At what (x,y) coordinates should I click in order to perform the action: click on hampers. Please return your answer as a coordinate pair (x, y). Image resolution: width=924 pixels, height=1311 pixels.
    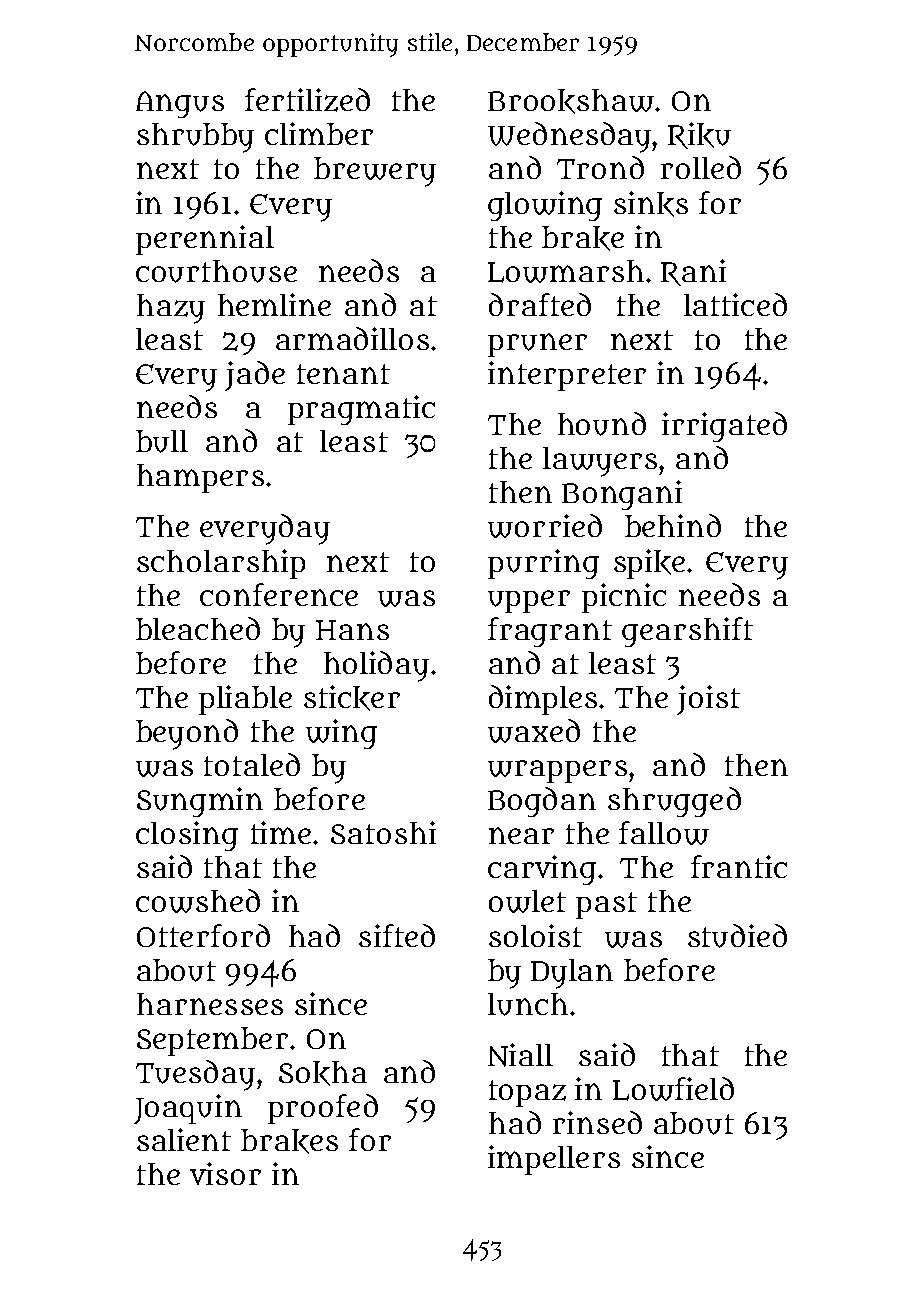
    Looking at the image, I should click on (200, 478).
